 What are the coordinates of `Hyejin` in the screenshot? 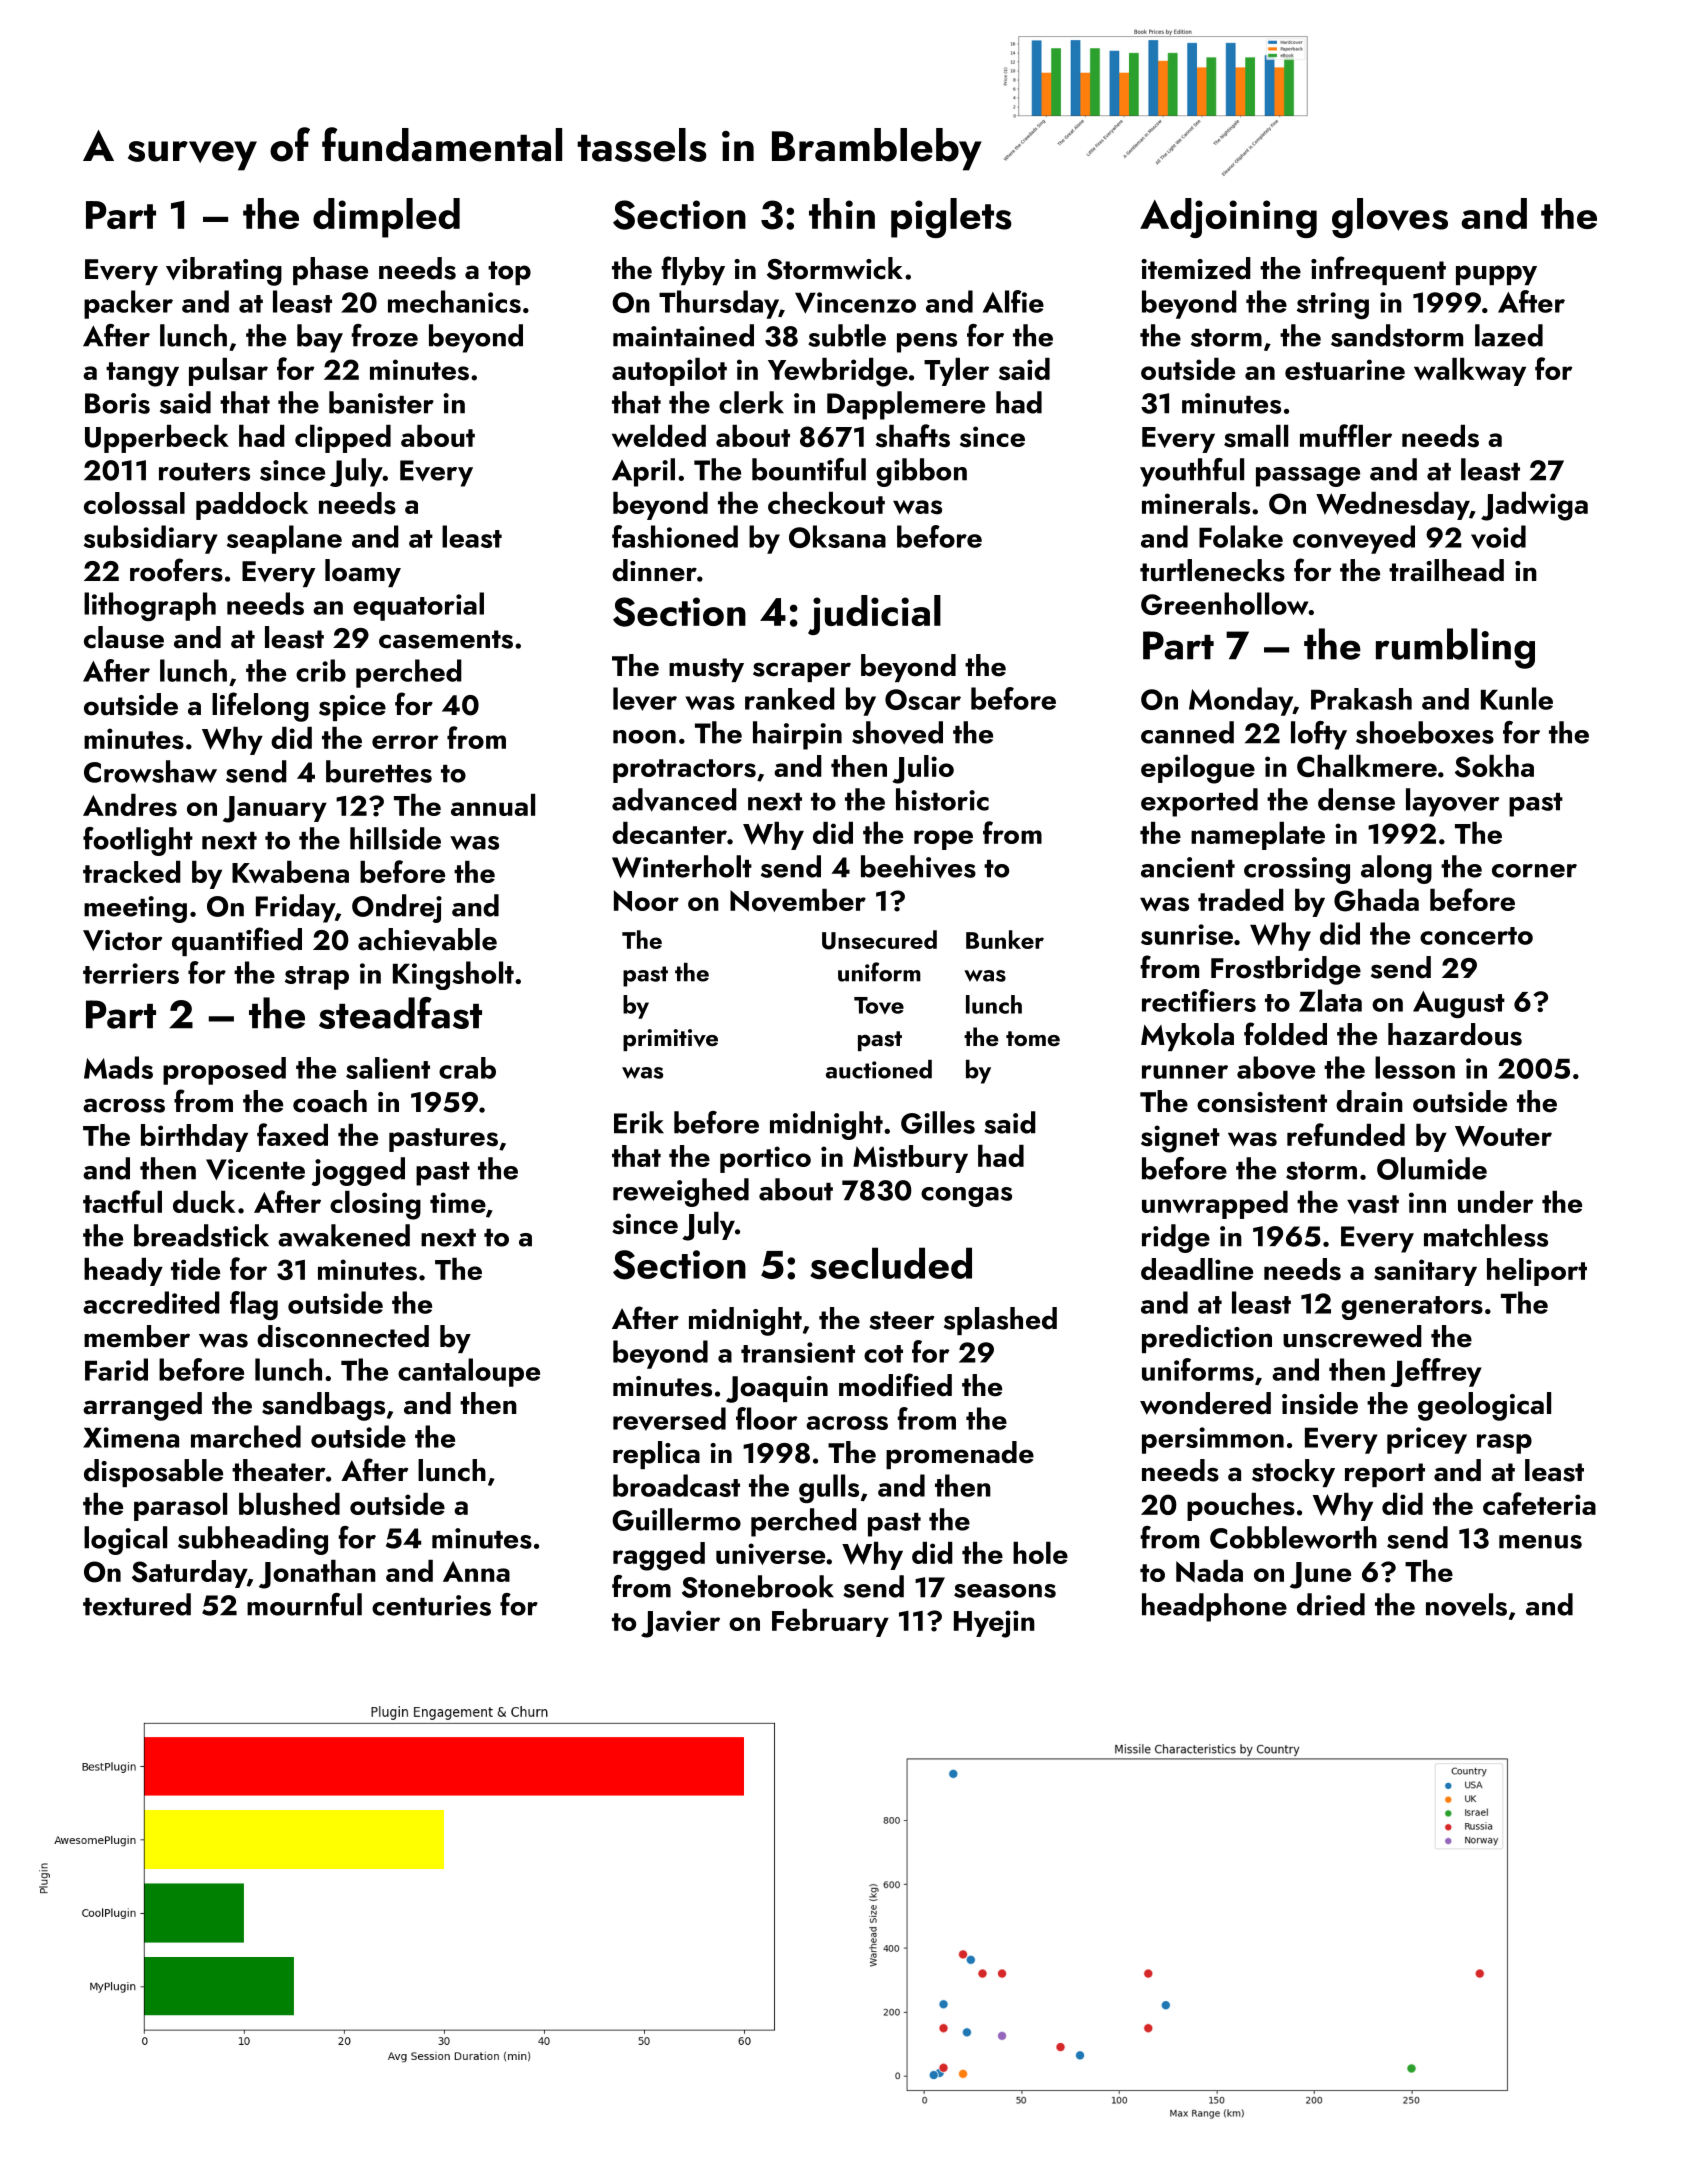 It's located at (994, 1624).
